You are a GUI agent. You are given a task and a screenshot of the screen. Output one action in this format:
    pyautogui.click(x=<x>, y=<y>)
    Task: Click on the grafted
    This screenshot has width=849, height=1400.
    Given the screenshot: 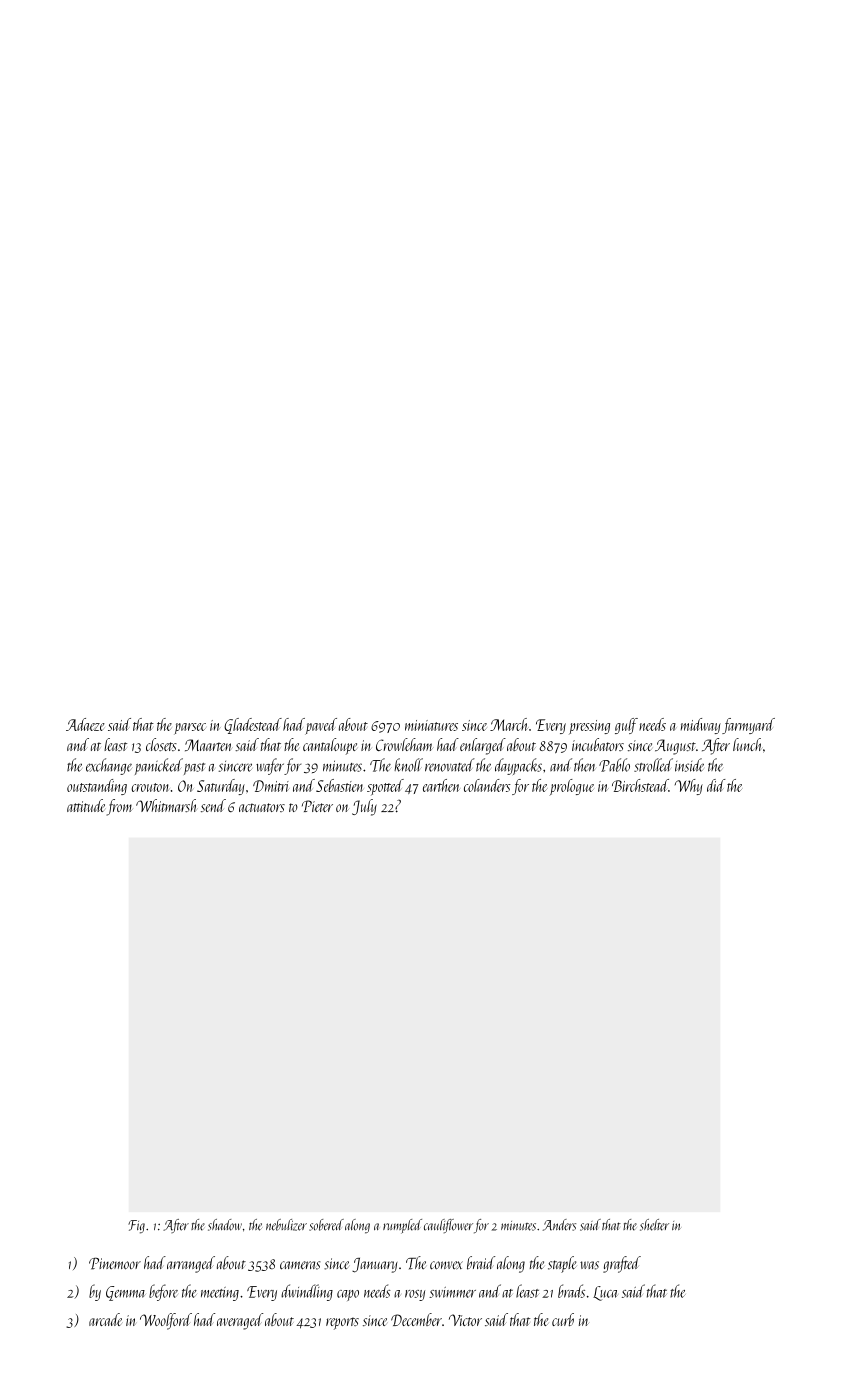 What is the action you would take?
    pyautogui.click(x=622, y=1264)
